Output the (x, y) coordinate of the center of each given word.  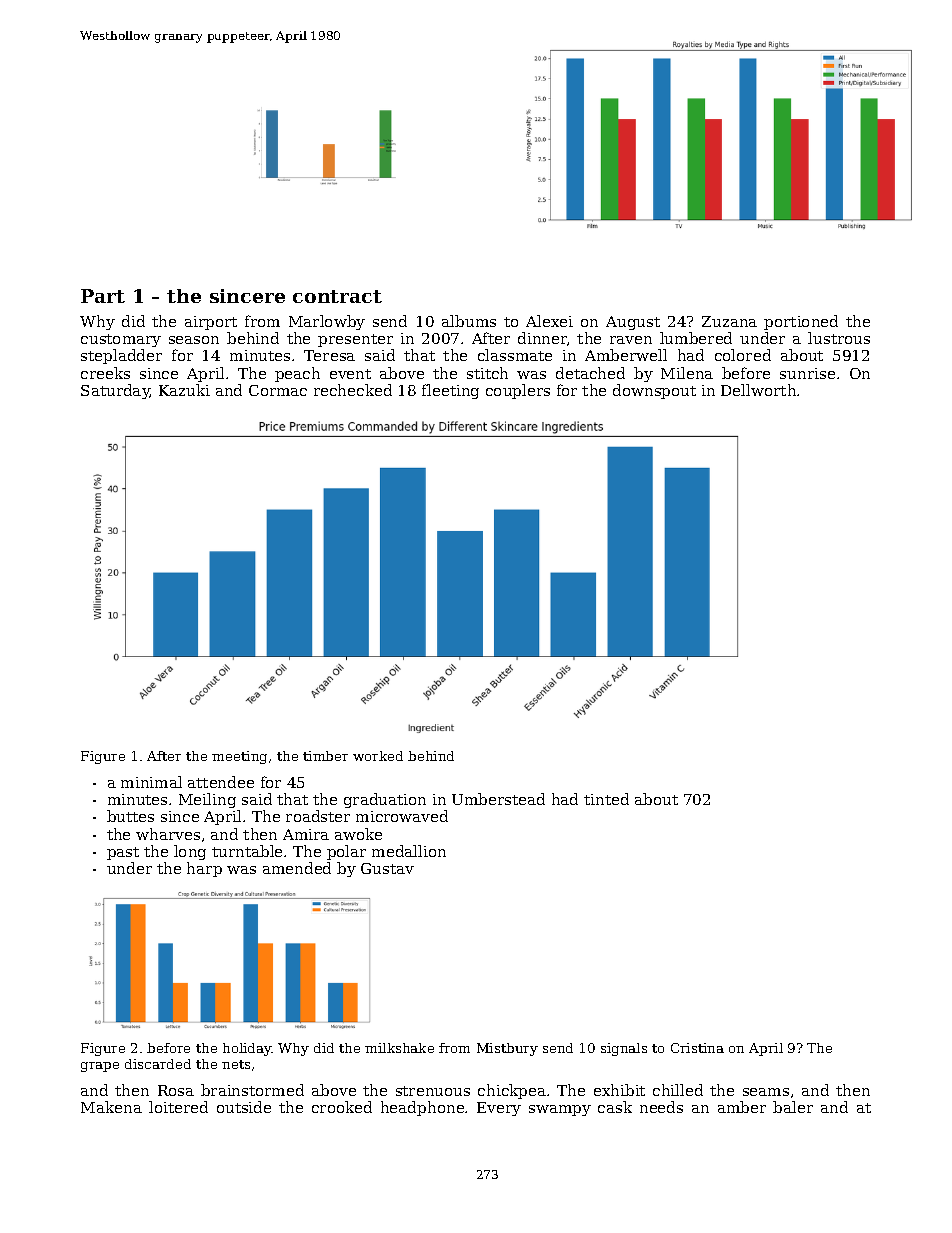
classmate (515, 355)
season (194, 340)
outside (244, 1107)
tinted (606, 799)
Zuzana (729, 321)
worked (378, 756)
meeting (239, 757)
